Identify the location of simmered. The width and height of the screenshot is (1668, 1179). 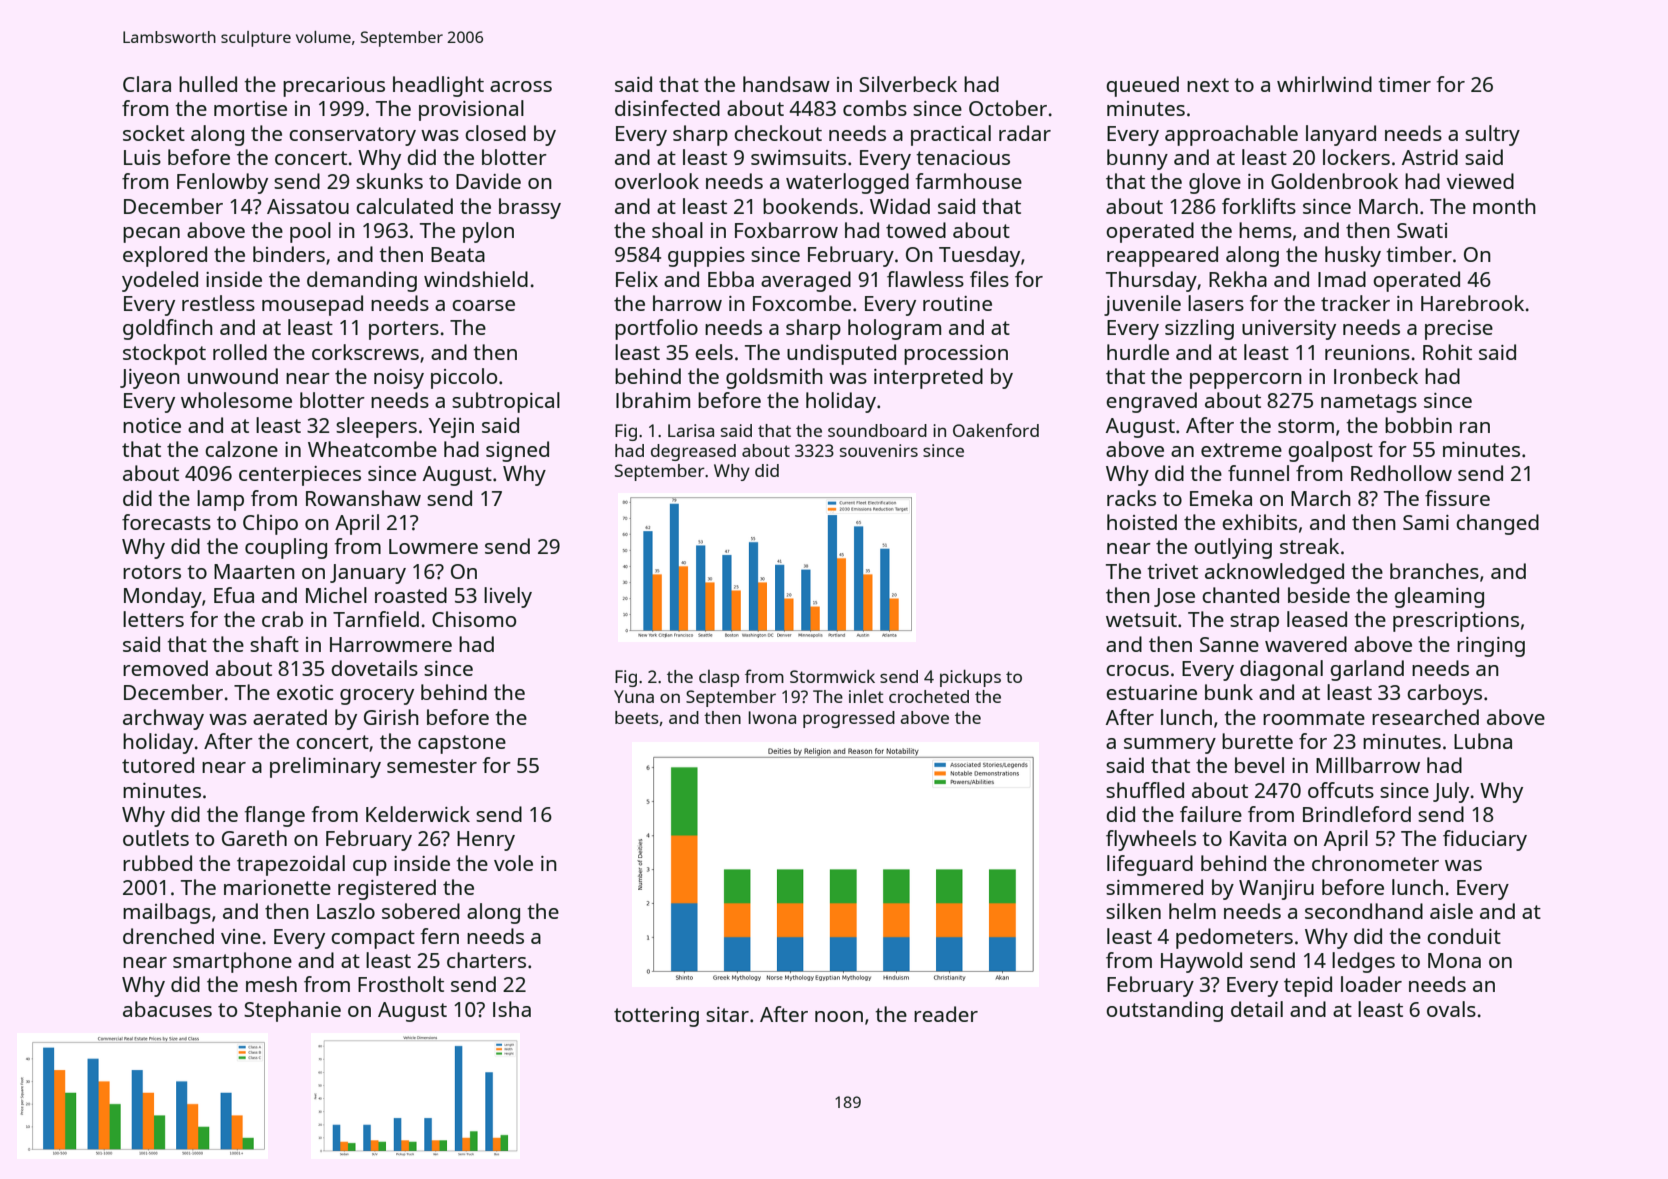
(1154, 887).
